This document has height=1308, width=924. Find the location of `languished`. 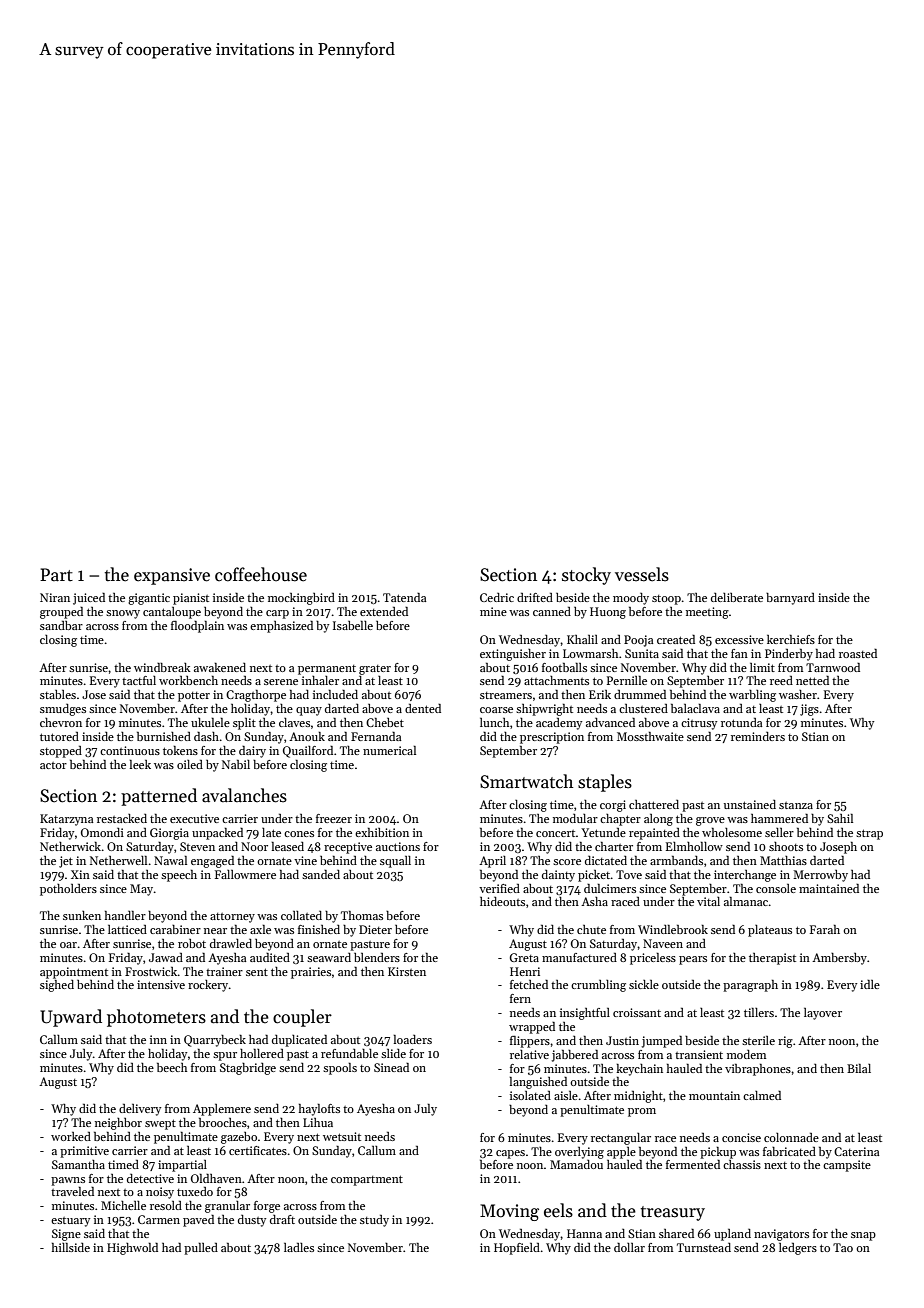

languished is located at coordinates (538, 1083).
